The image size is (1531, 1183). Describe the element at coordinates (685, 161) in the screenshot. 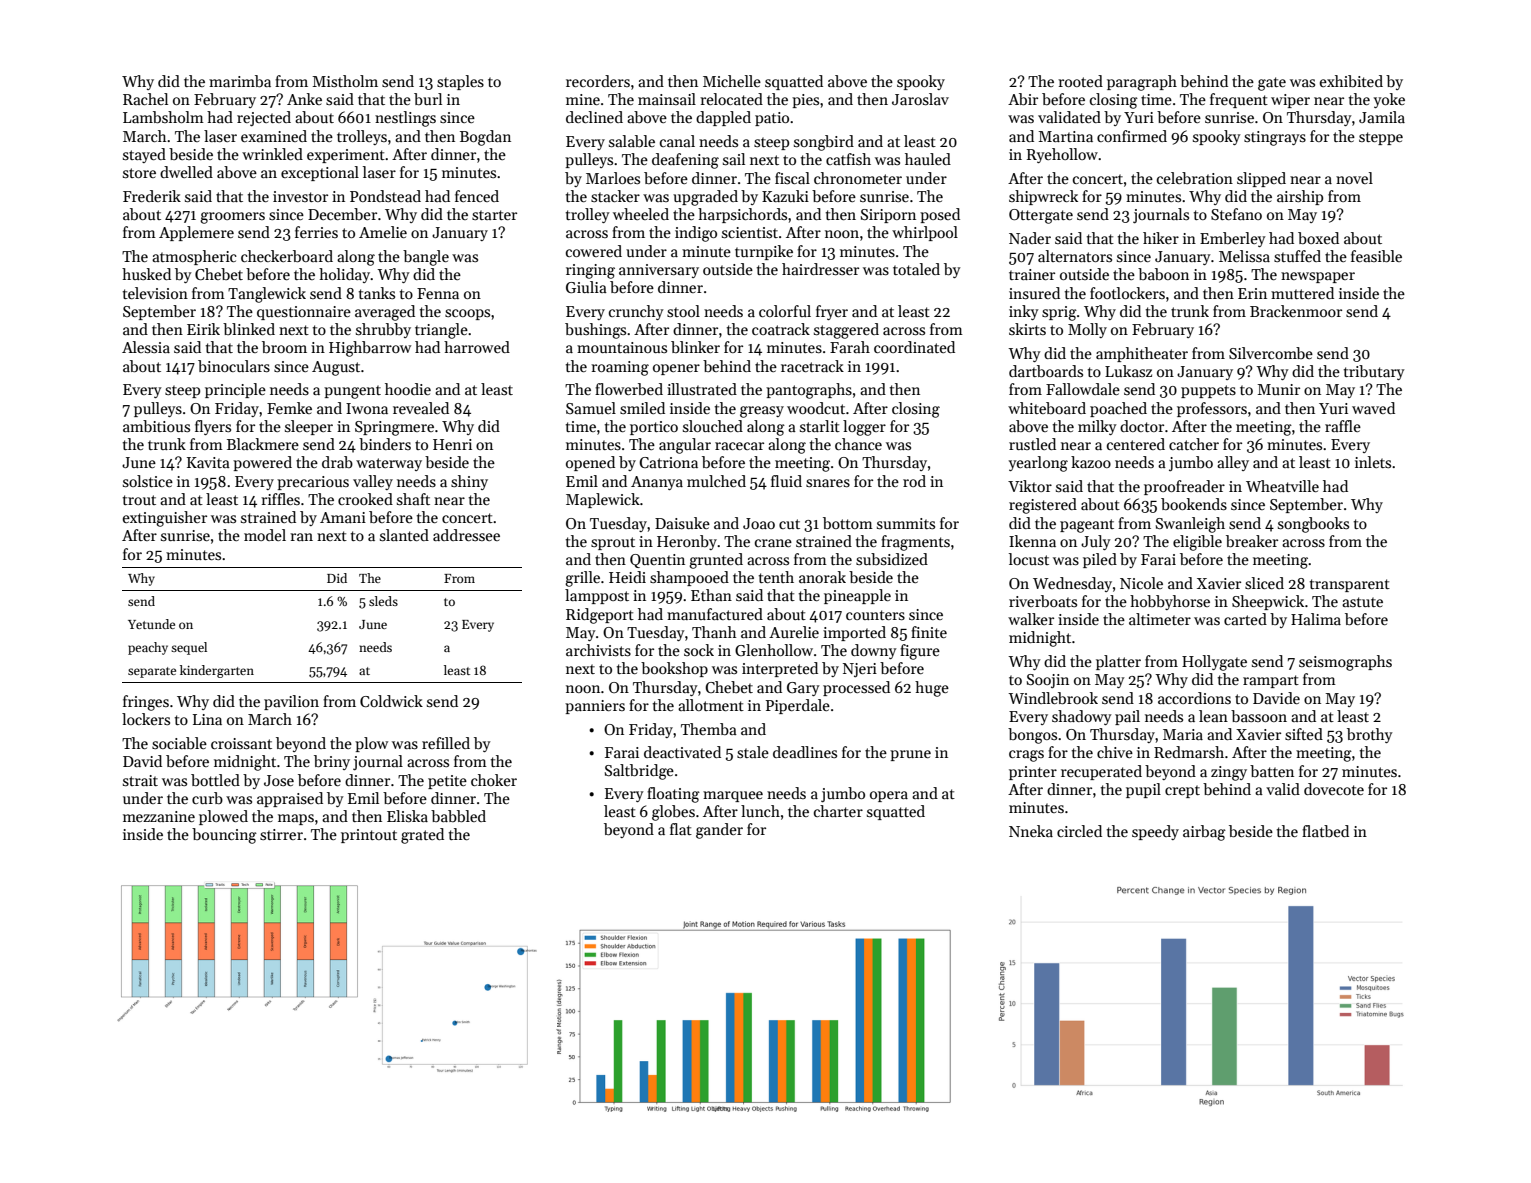

I see `deafening` at that location.
